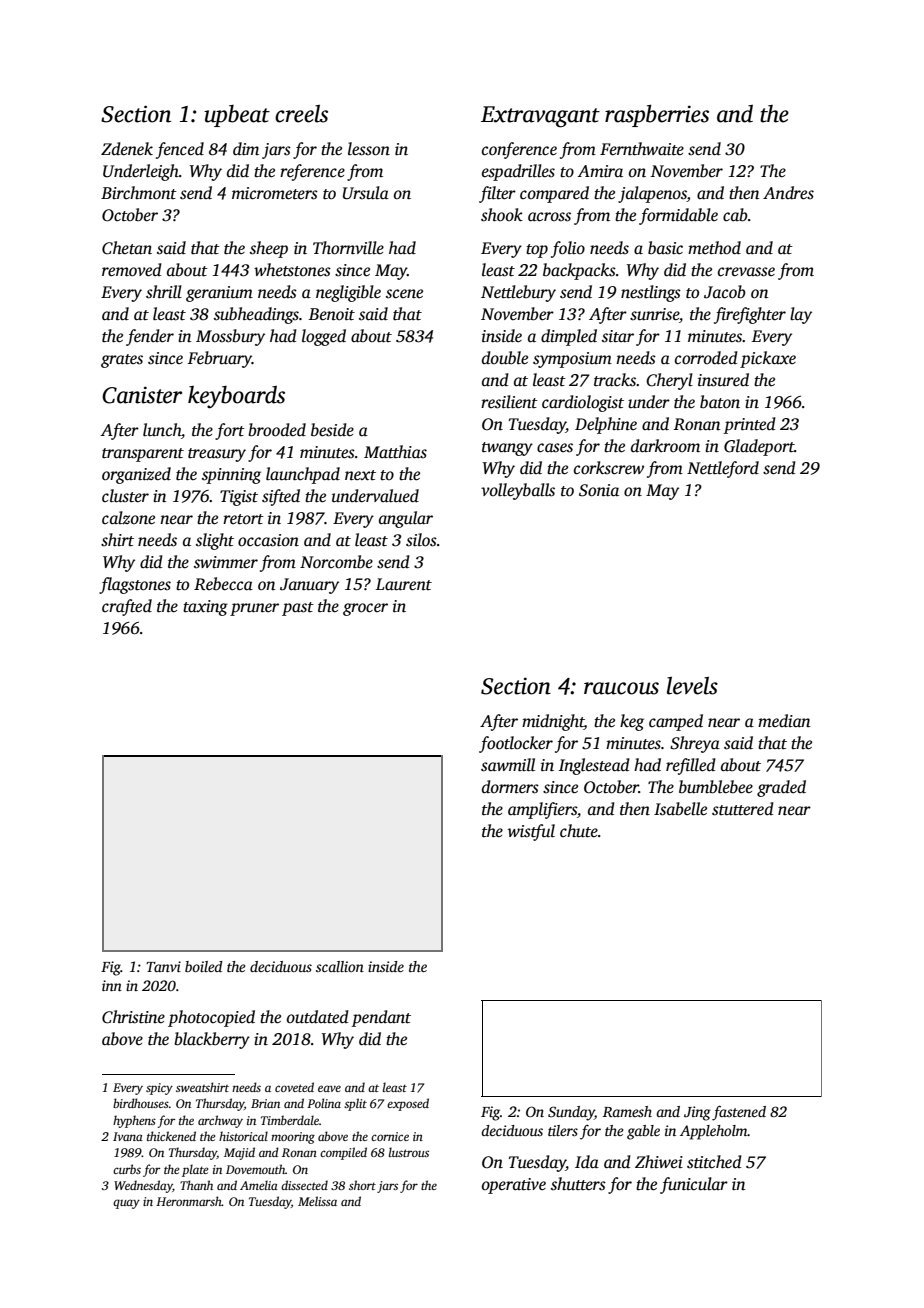 This page has width=924, height=1308. I want to click on shutters, so click(578, 1184).
